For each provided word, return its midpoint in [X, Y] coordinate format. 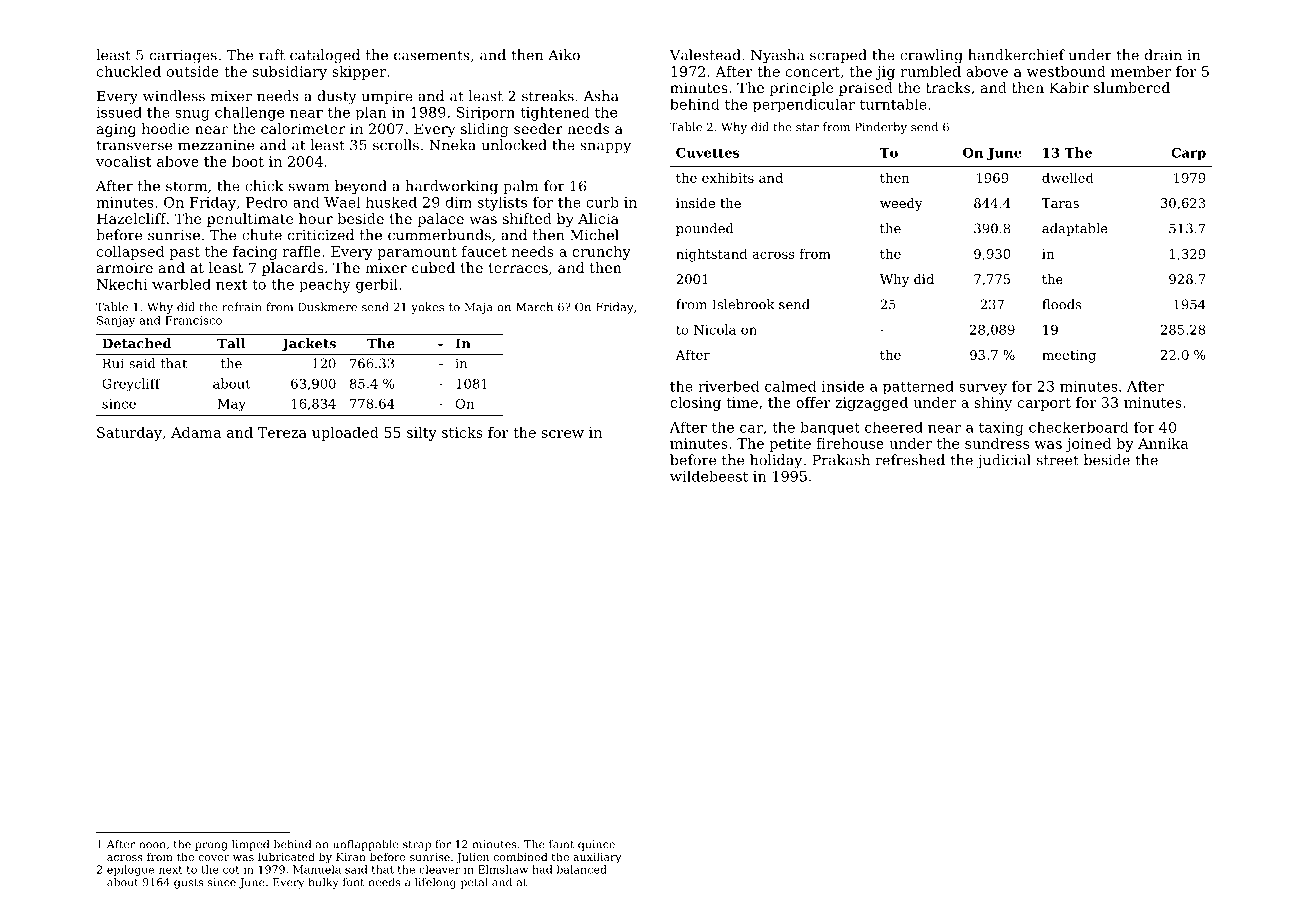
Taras [1060, 203]
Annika [1163, 443]
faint [561, 844]
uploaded [345, 434]
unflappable [365, 845]
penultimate [250, 220]
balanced [582, 869]
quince [596, 845]
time [742, 402]
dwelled [1068, 177]
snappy [605, 148]
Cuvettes [708, 152]
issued [119, 112]
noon [152, 845]
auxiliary [597, 858]
